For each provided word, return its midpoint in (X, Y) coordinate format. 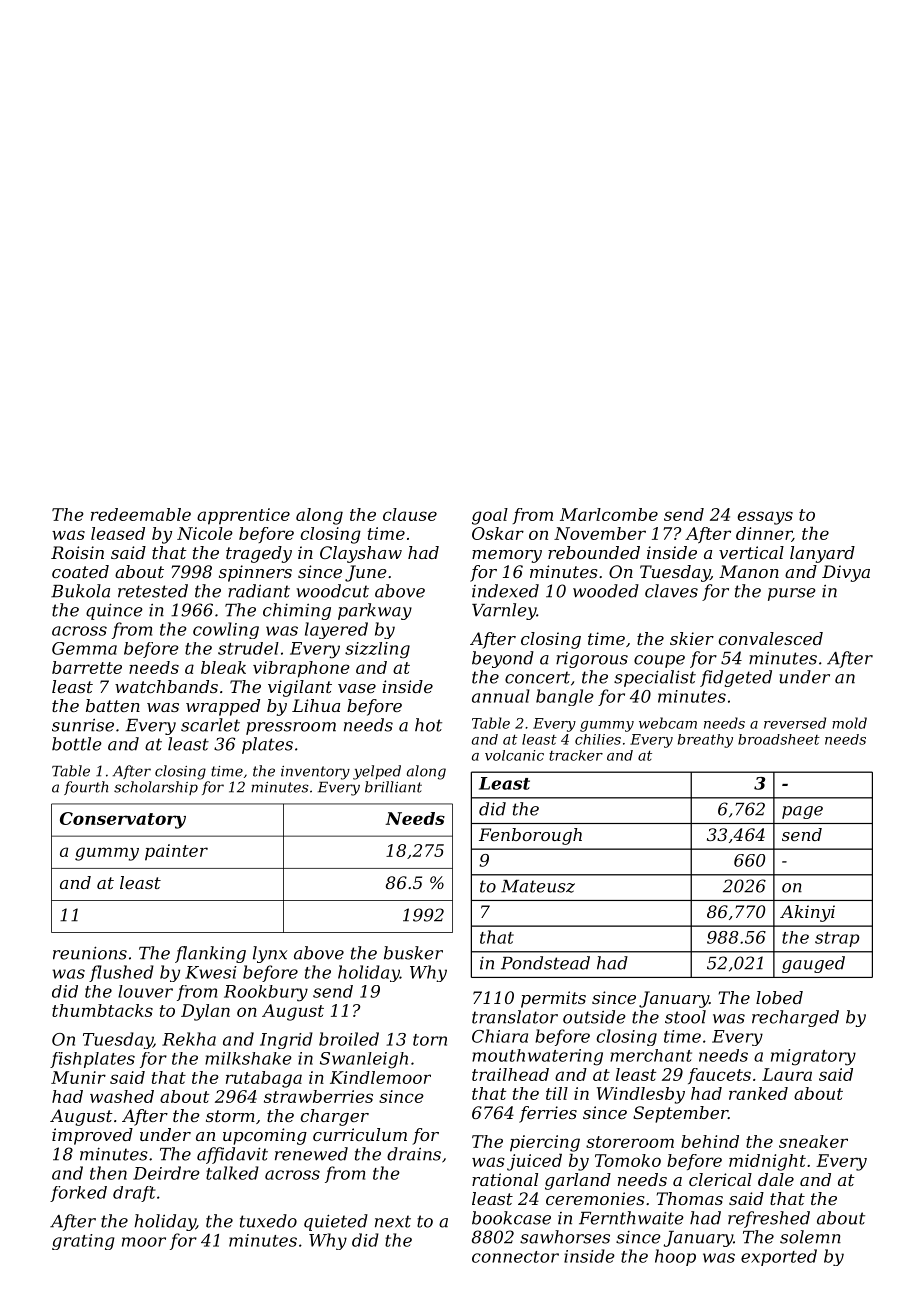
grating (83, 1242)
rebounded (594, 552)
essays (765, 518)
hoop (675, 1257)
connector (515, 1257)
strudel (248, 648)
